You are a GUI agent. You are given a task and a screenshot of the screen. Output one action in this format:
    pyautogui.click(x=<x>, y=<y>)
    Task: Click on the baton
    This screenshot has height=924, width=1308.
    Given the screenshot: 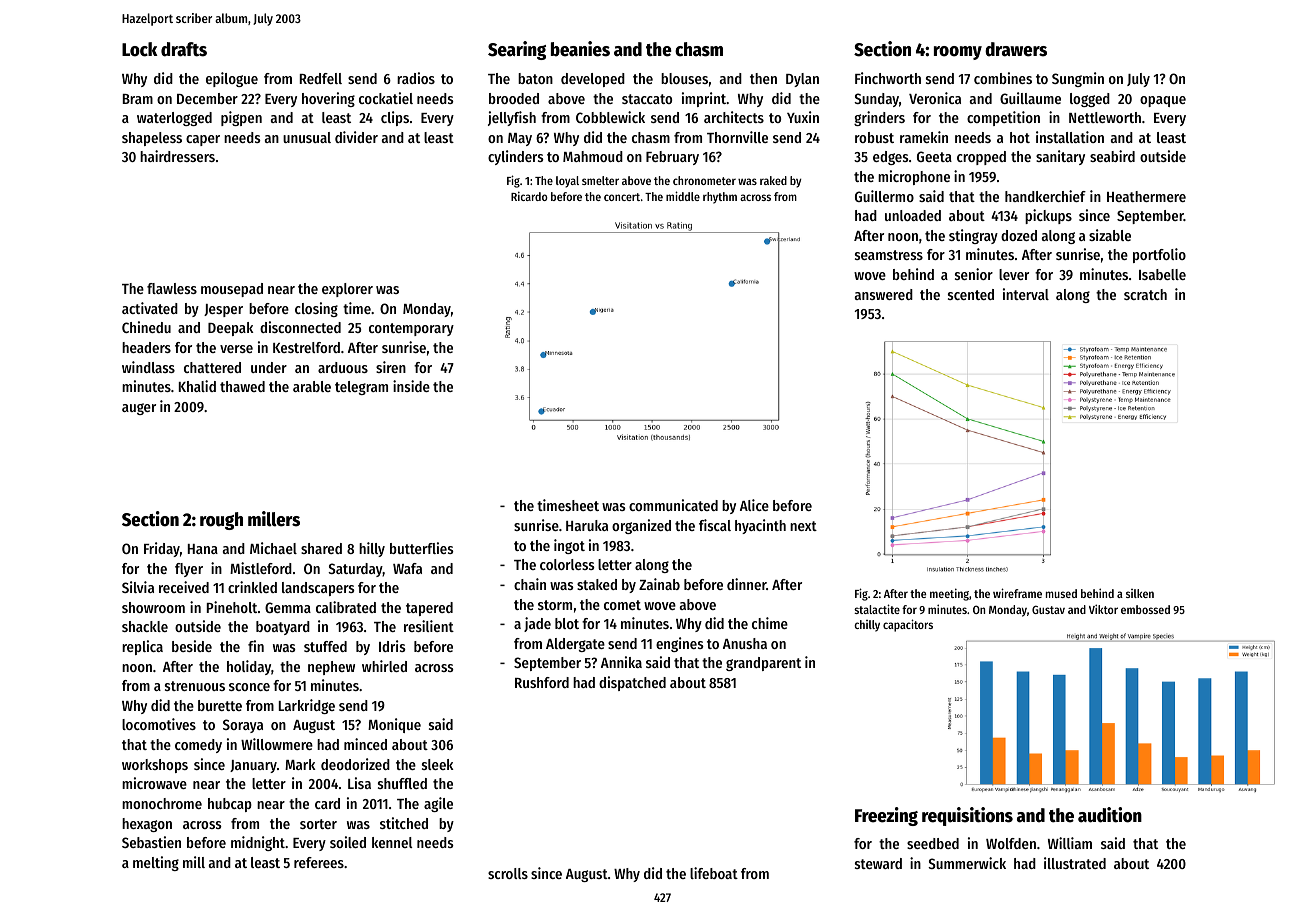 What is the action you would take?
    pyautogui.click(x=535, y=78)
